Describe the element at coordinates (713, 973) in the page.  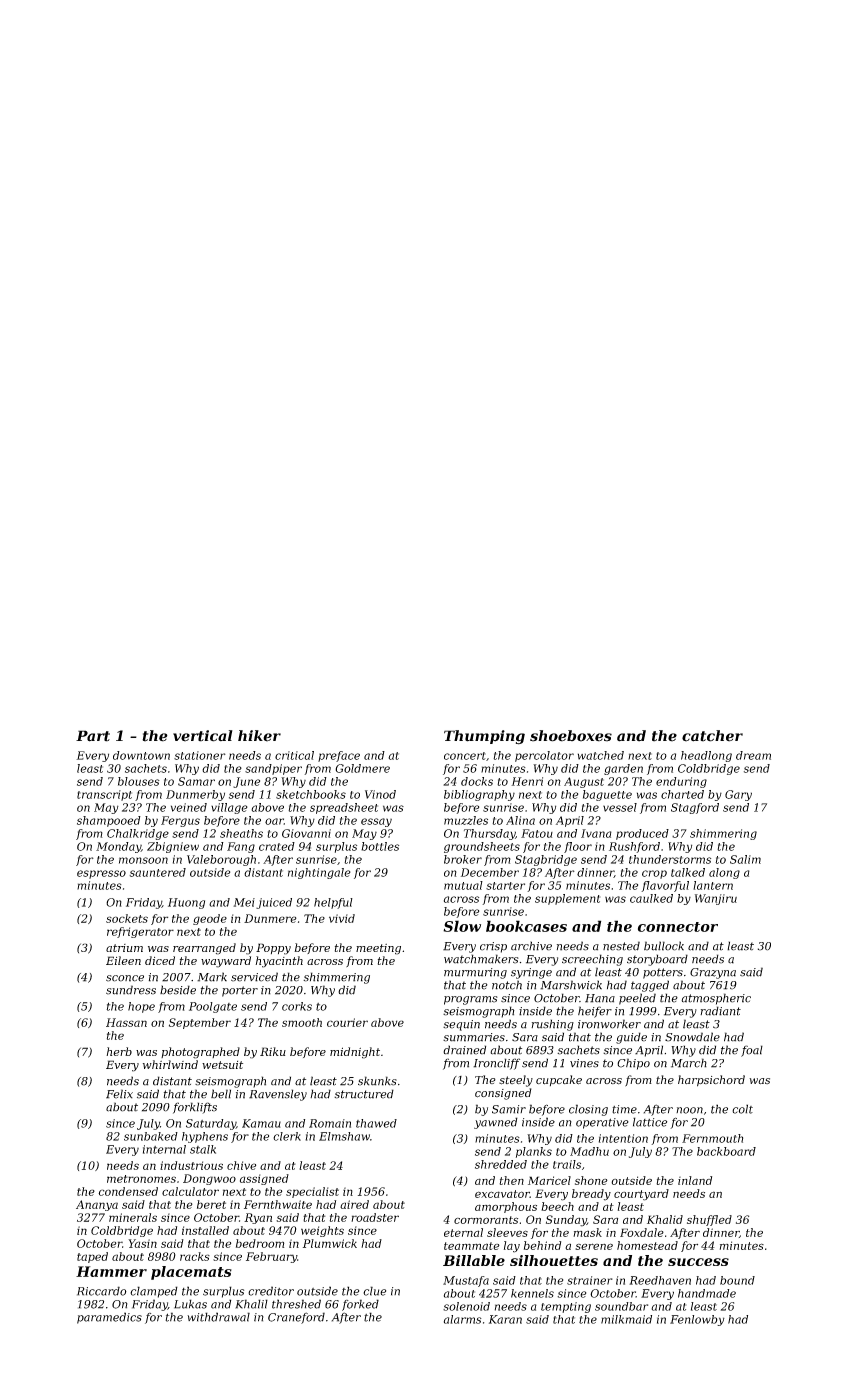
I see `Grazyna` at that location.
